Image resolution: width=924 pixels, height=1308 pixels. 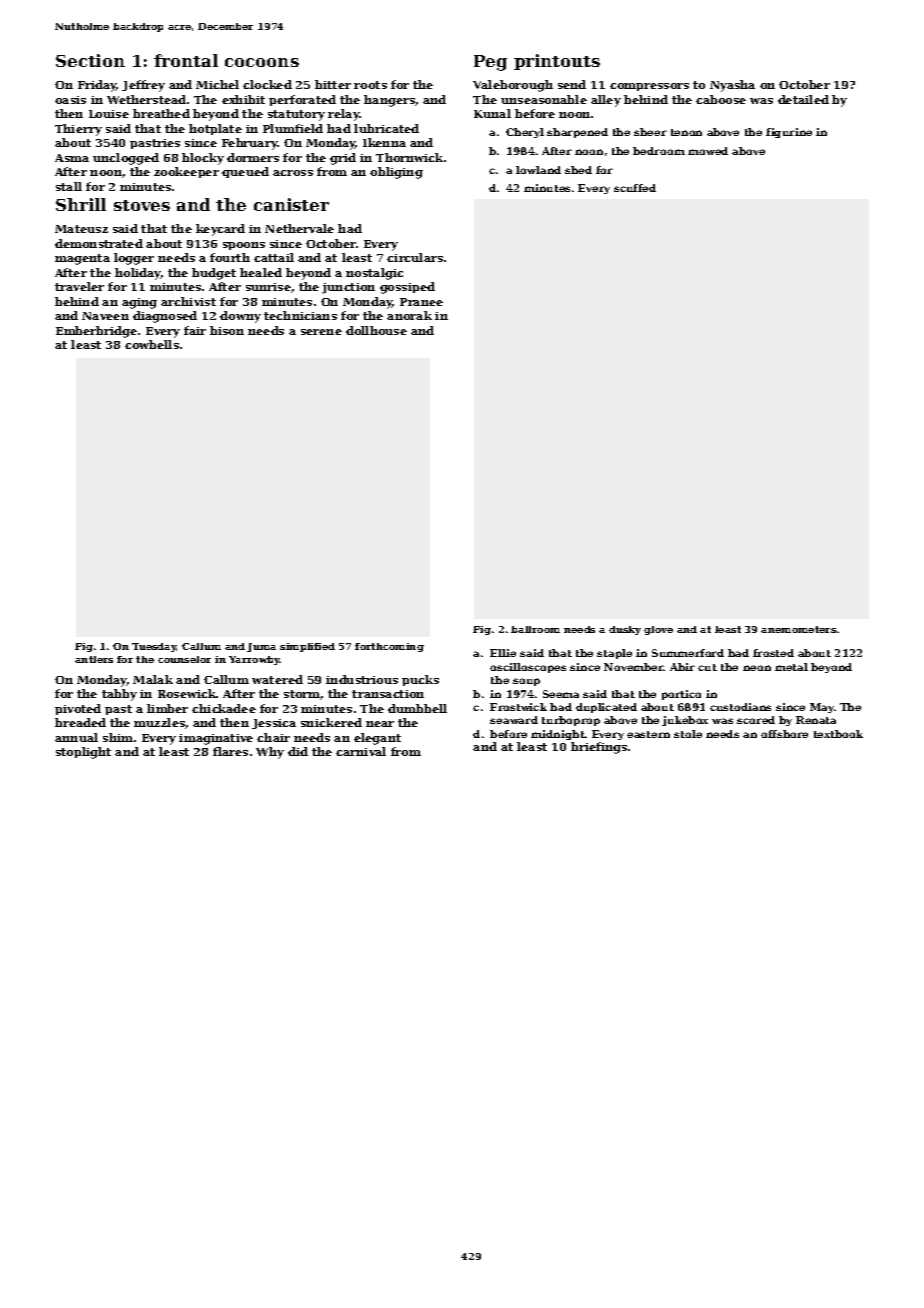 I want to click on anorak, so click(x=409, y=315).
